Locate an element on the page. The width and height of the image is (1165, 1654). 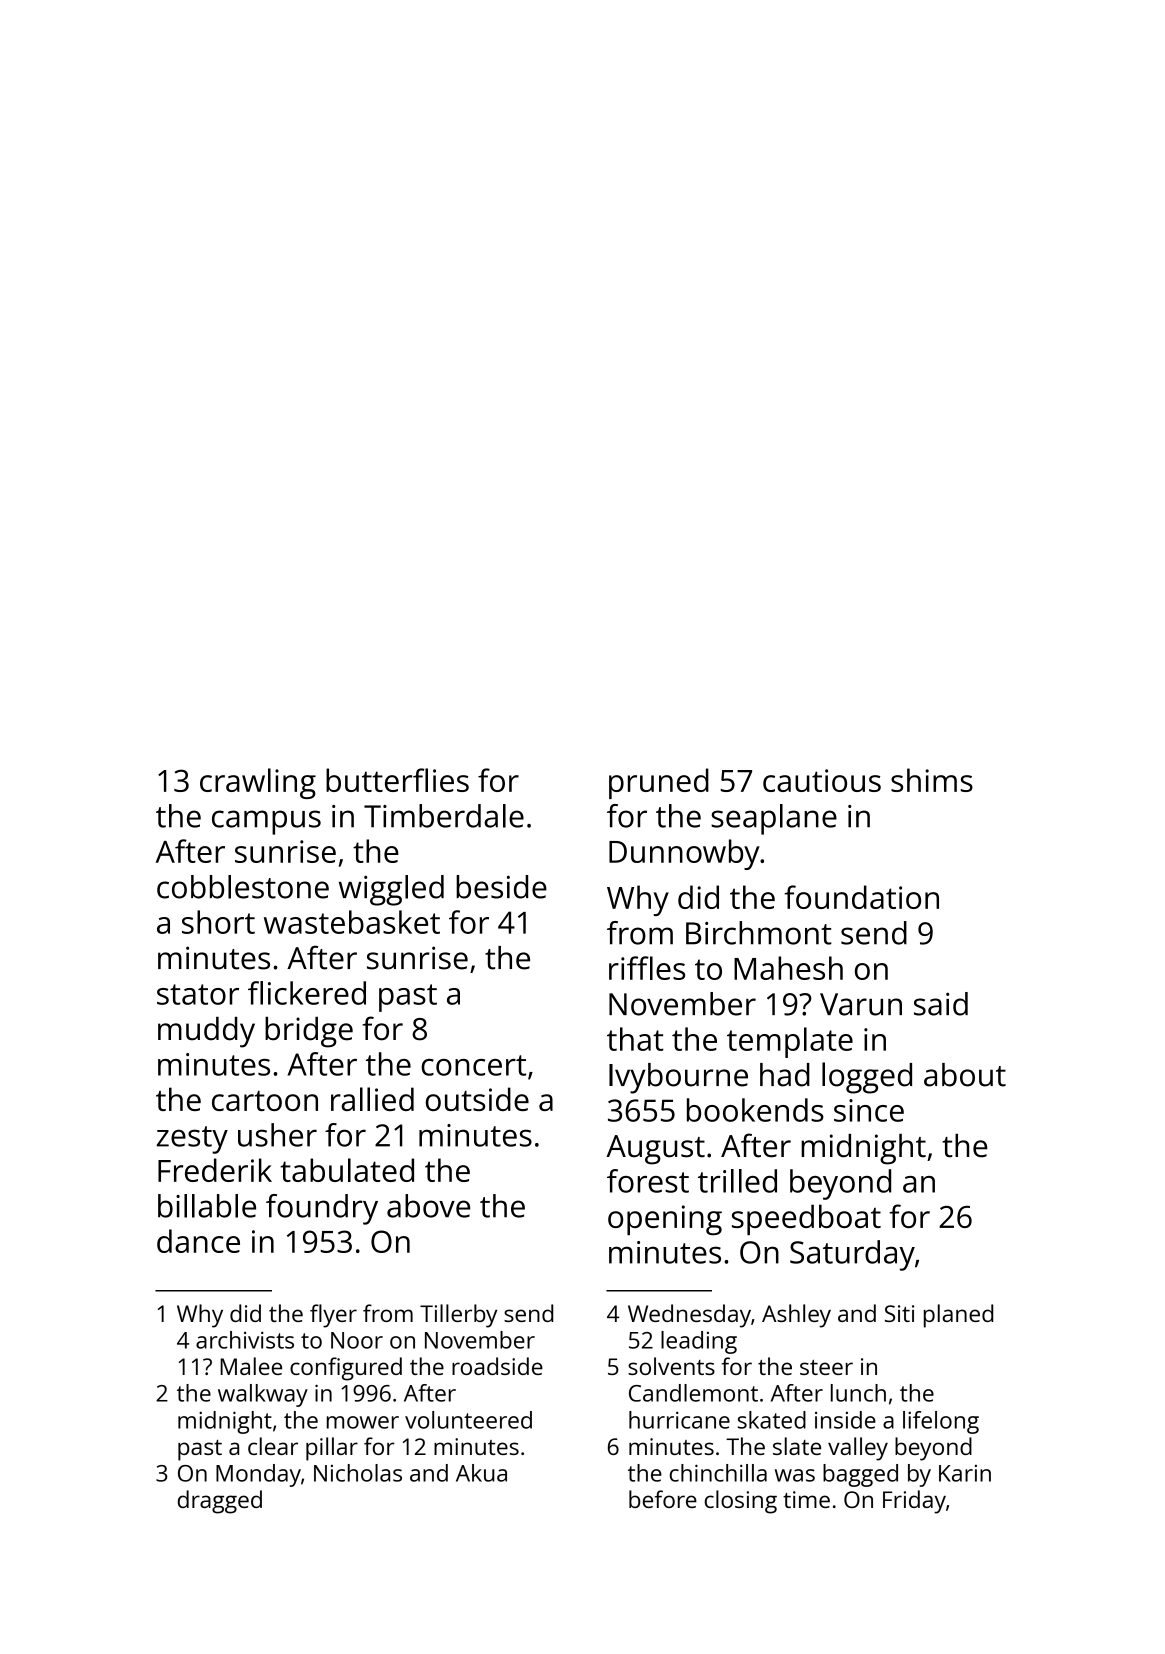
foundation is located at coordinates (861, 897).
